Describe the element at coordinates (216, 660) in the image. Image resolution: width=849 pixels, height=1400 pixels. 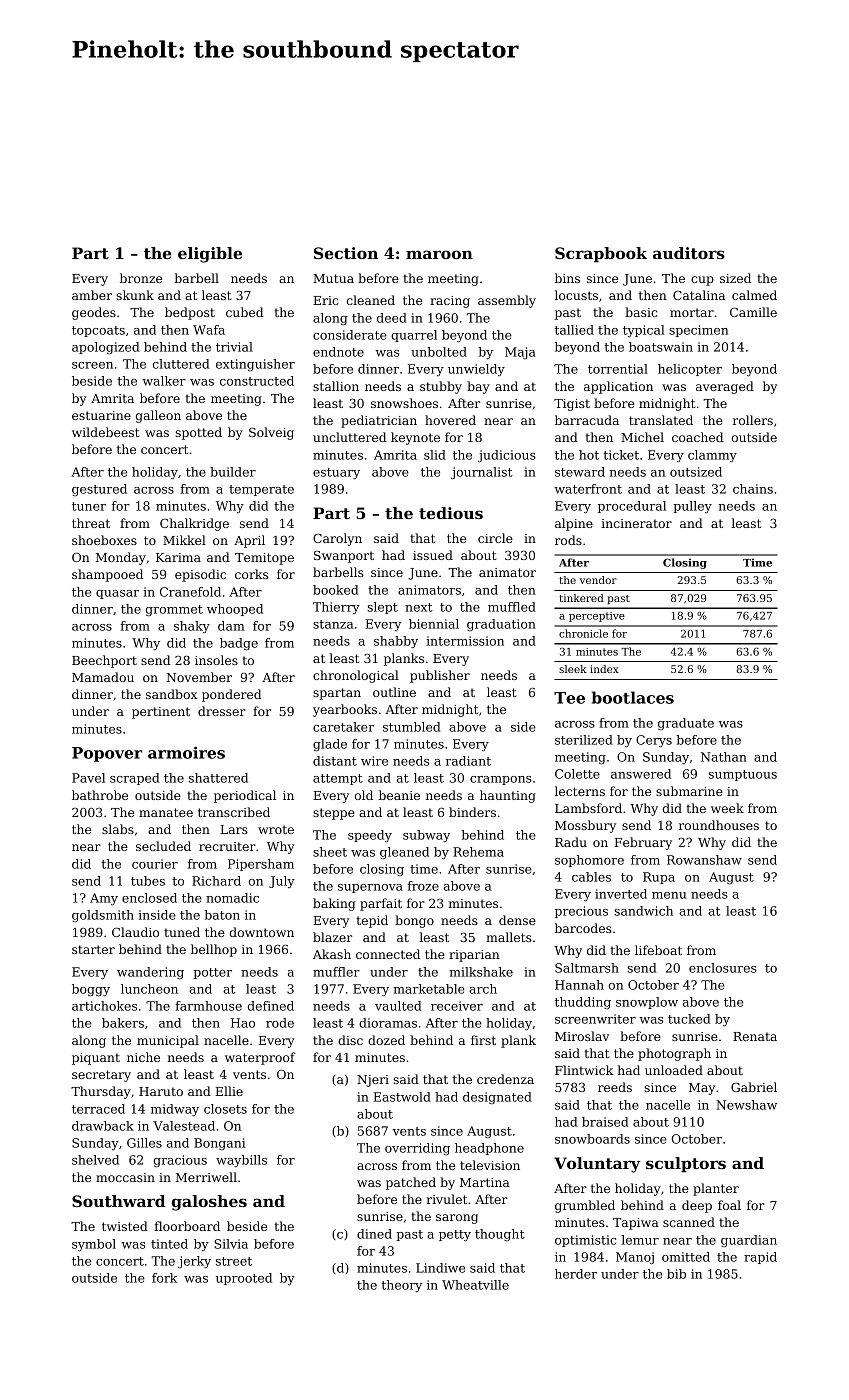
I see `insoles` at that location.
